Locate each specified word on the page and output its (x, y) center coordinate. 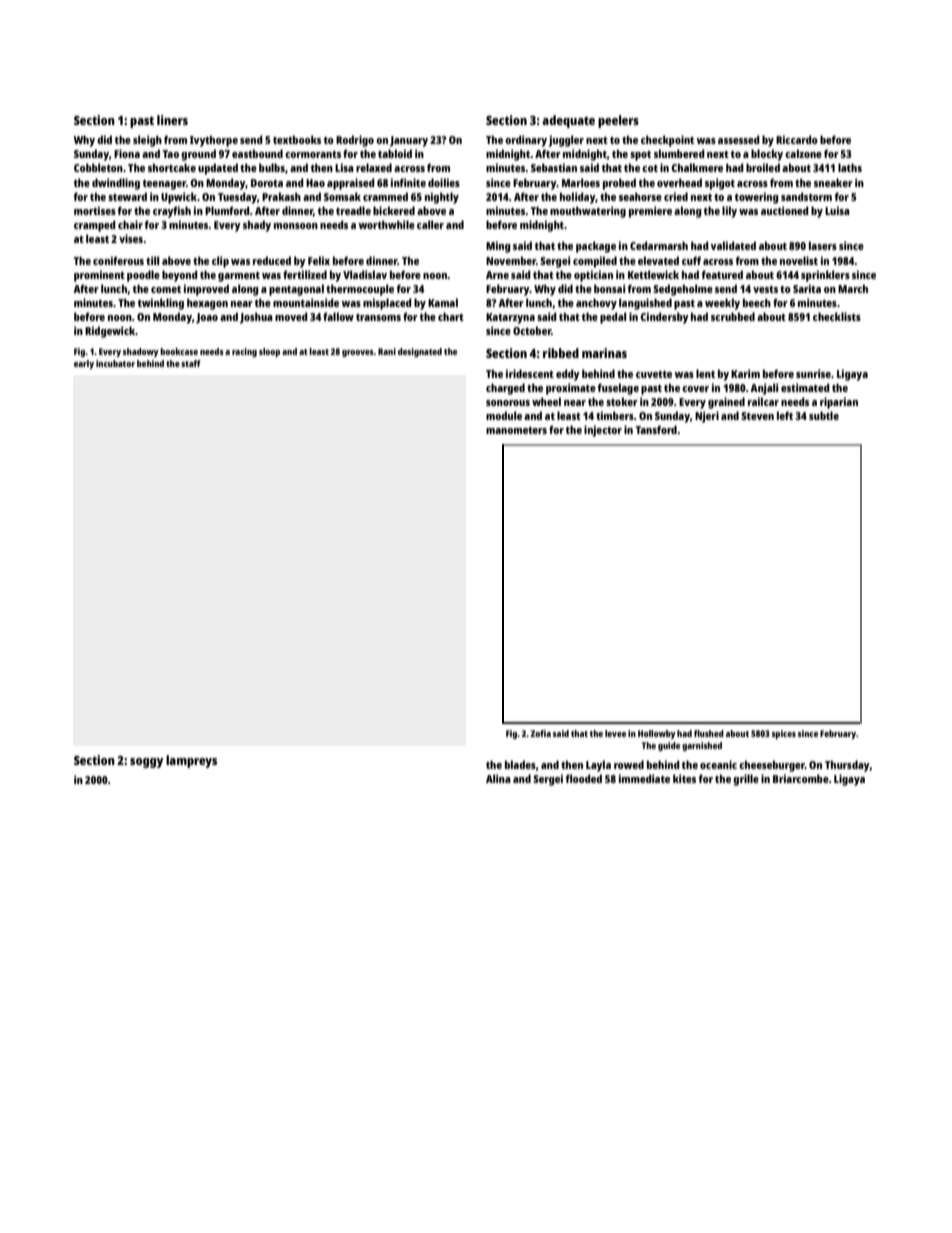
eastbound (257, 153)
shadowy (141, 352)
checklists (837, 316)
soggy (146, 763)
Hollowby (657, 734)
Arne (497, 275)
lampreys (191, 761)
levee (615, 733)
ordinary (526, 141)
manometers (516, 430)
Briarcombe (801, 778)
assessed (739, 139)
